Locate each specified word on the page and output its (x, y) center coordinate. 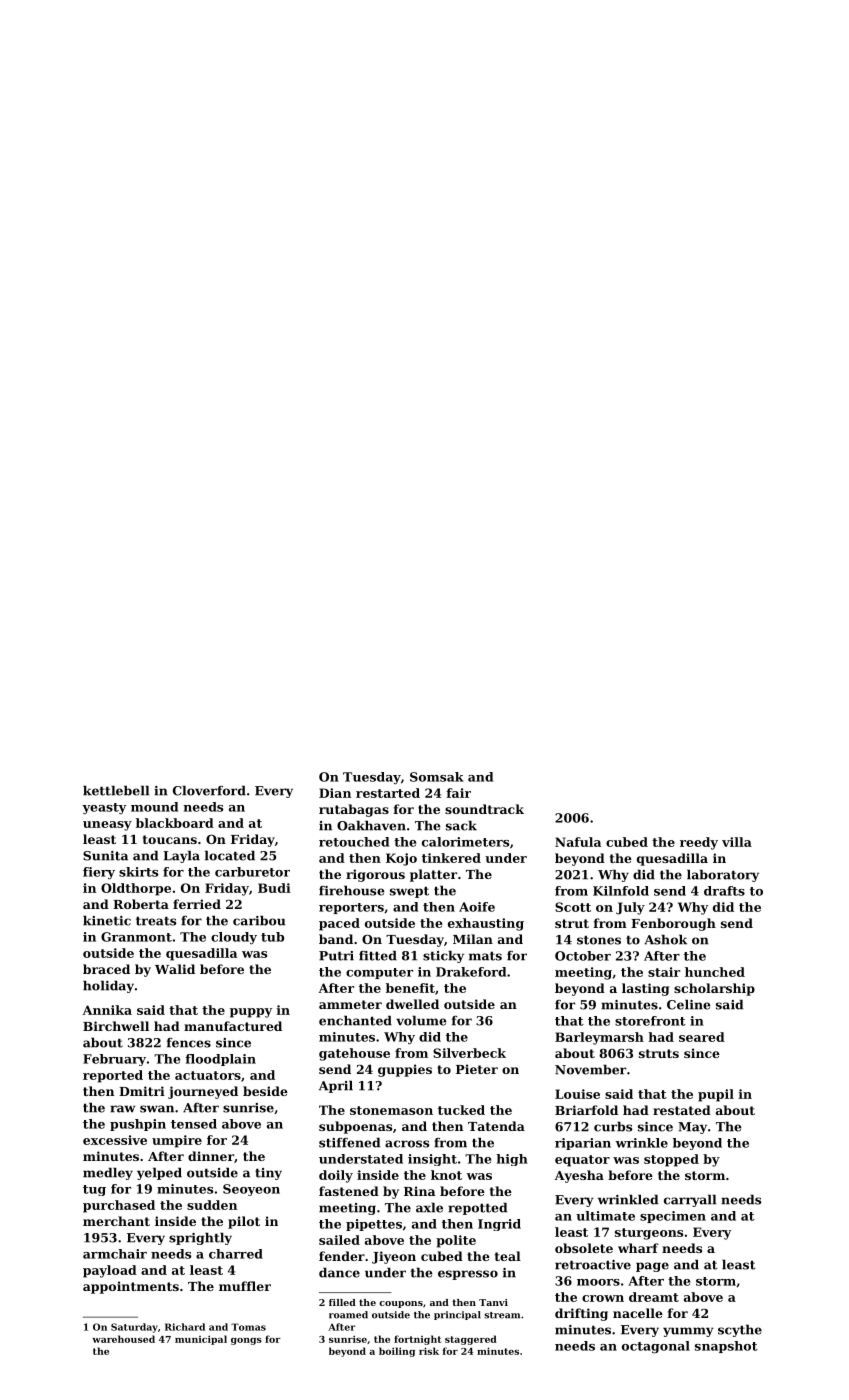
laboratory (723, 875)
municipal (201, 1340)
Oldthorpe (136, 889)
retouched (354, 842)
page (652, 1267)
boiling (397, 1352)
